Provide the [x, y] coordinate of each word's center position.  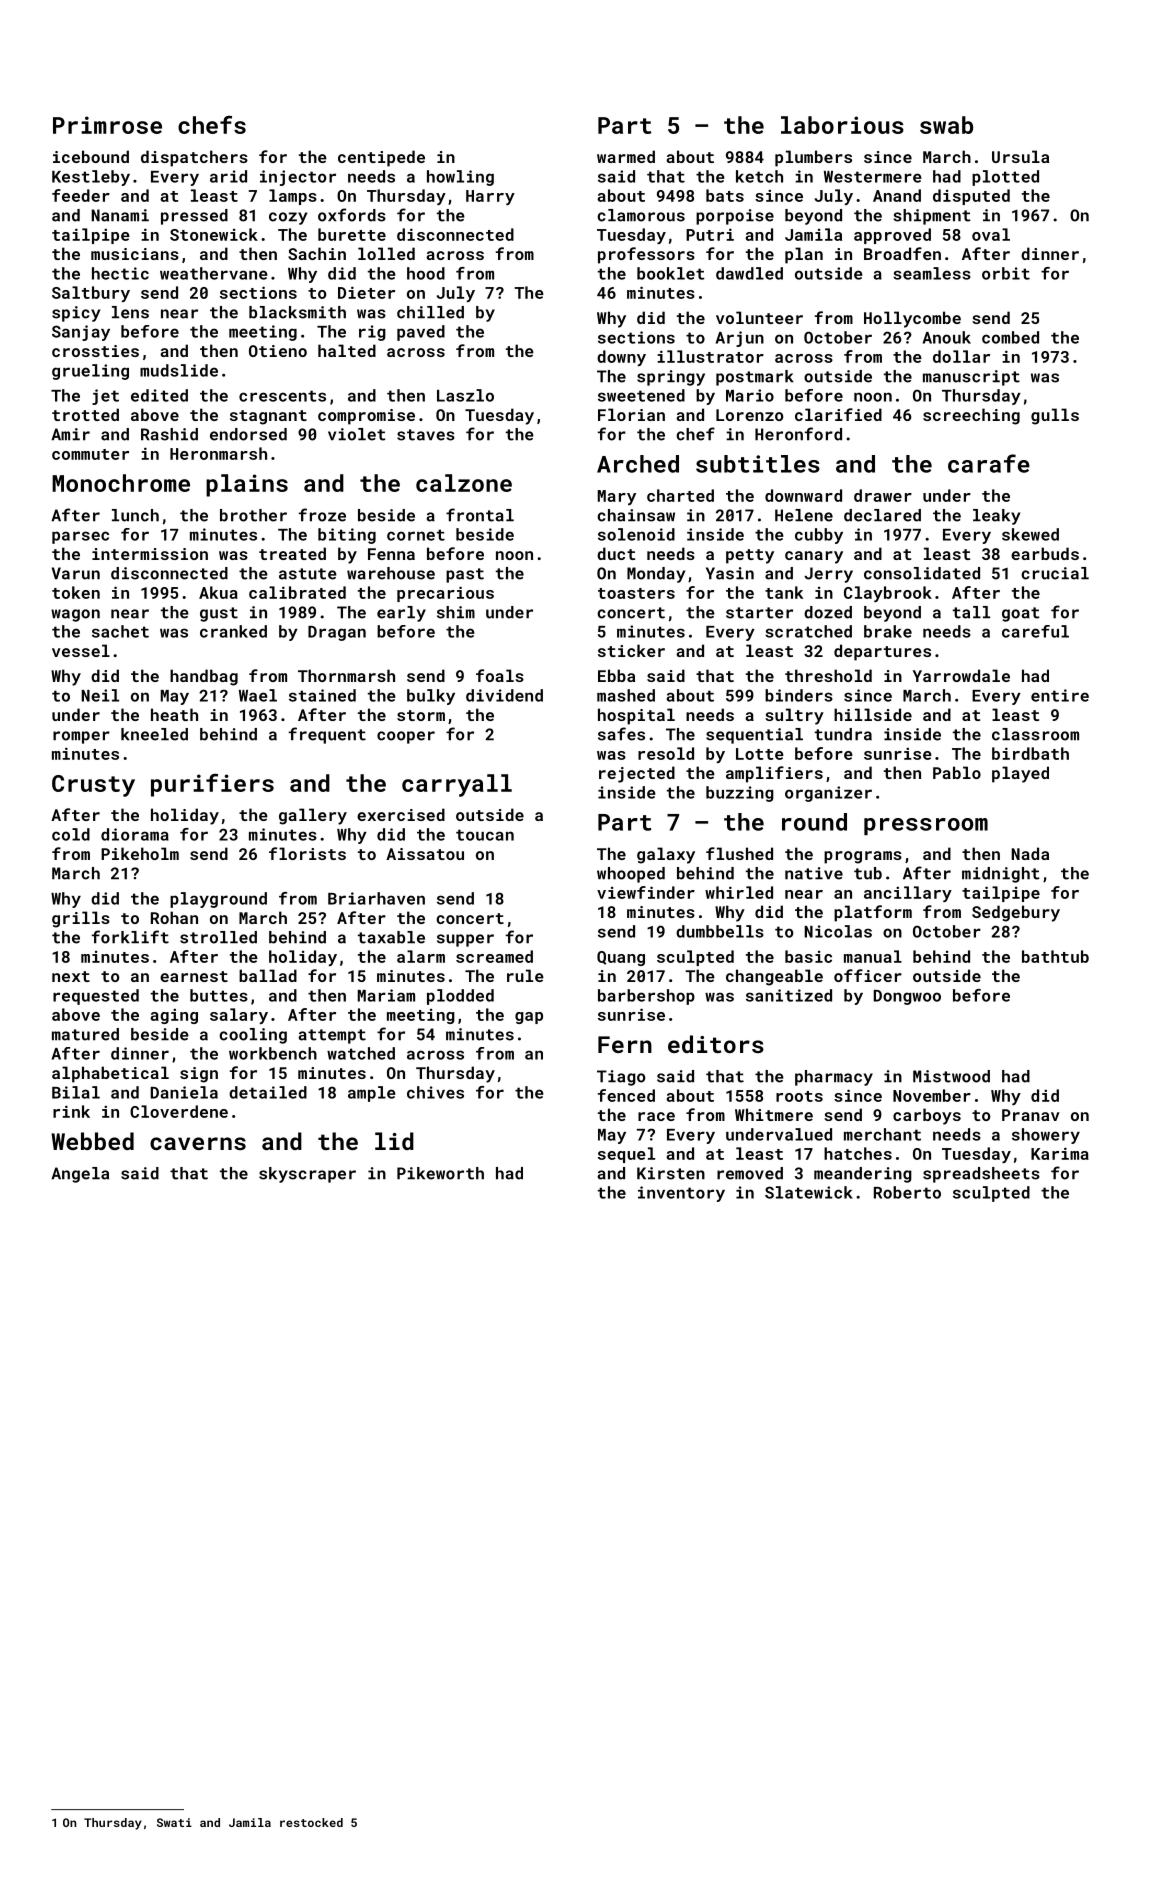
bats [725, 195]
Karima [1060, 1153]
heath [174, 714]
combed [1010, 337]
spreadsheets [981, 1175]
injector [298, 178]
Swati [174, 1822]
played [1020, 774]
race [656, 1116]
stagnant [268, 417]
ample [372, 1094]
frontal [480, 515]
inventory [681, 1194]
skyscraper [307, 1175]
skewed [1030, 534]
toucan [485, 835]
